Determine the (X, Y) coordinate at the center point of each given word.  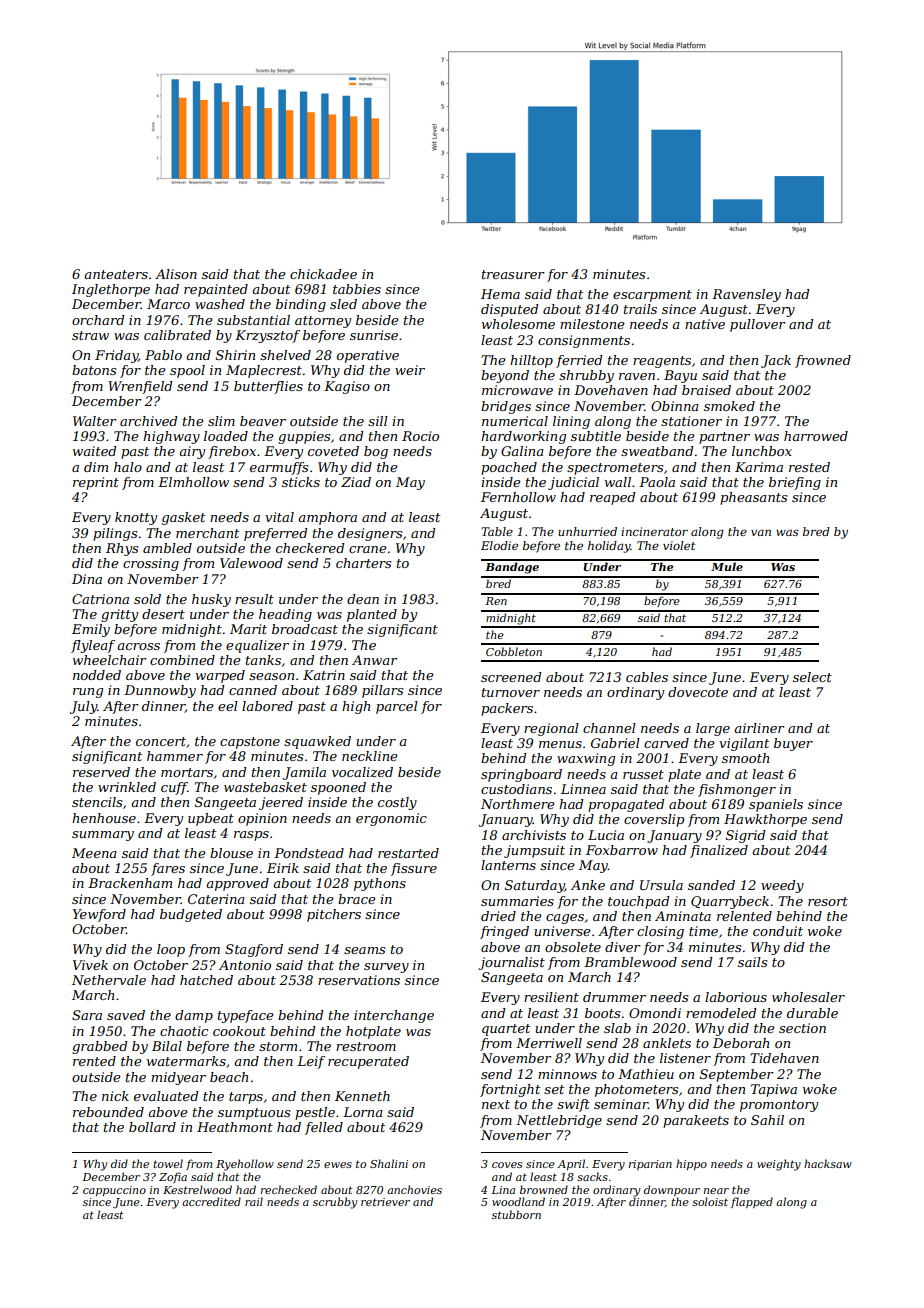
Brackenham (130, 883)
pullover (758, 325)
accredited (211, 1201)
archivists (534, 835)
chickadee (323, 274)
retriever (385, 1202)
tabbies (357, 289)
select (812, 677)
